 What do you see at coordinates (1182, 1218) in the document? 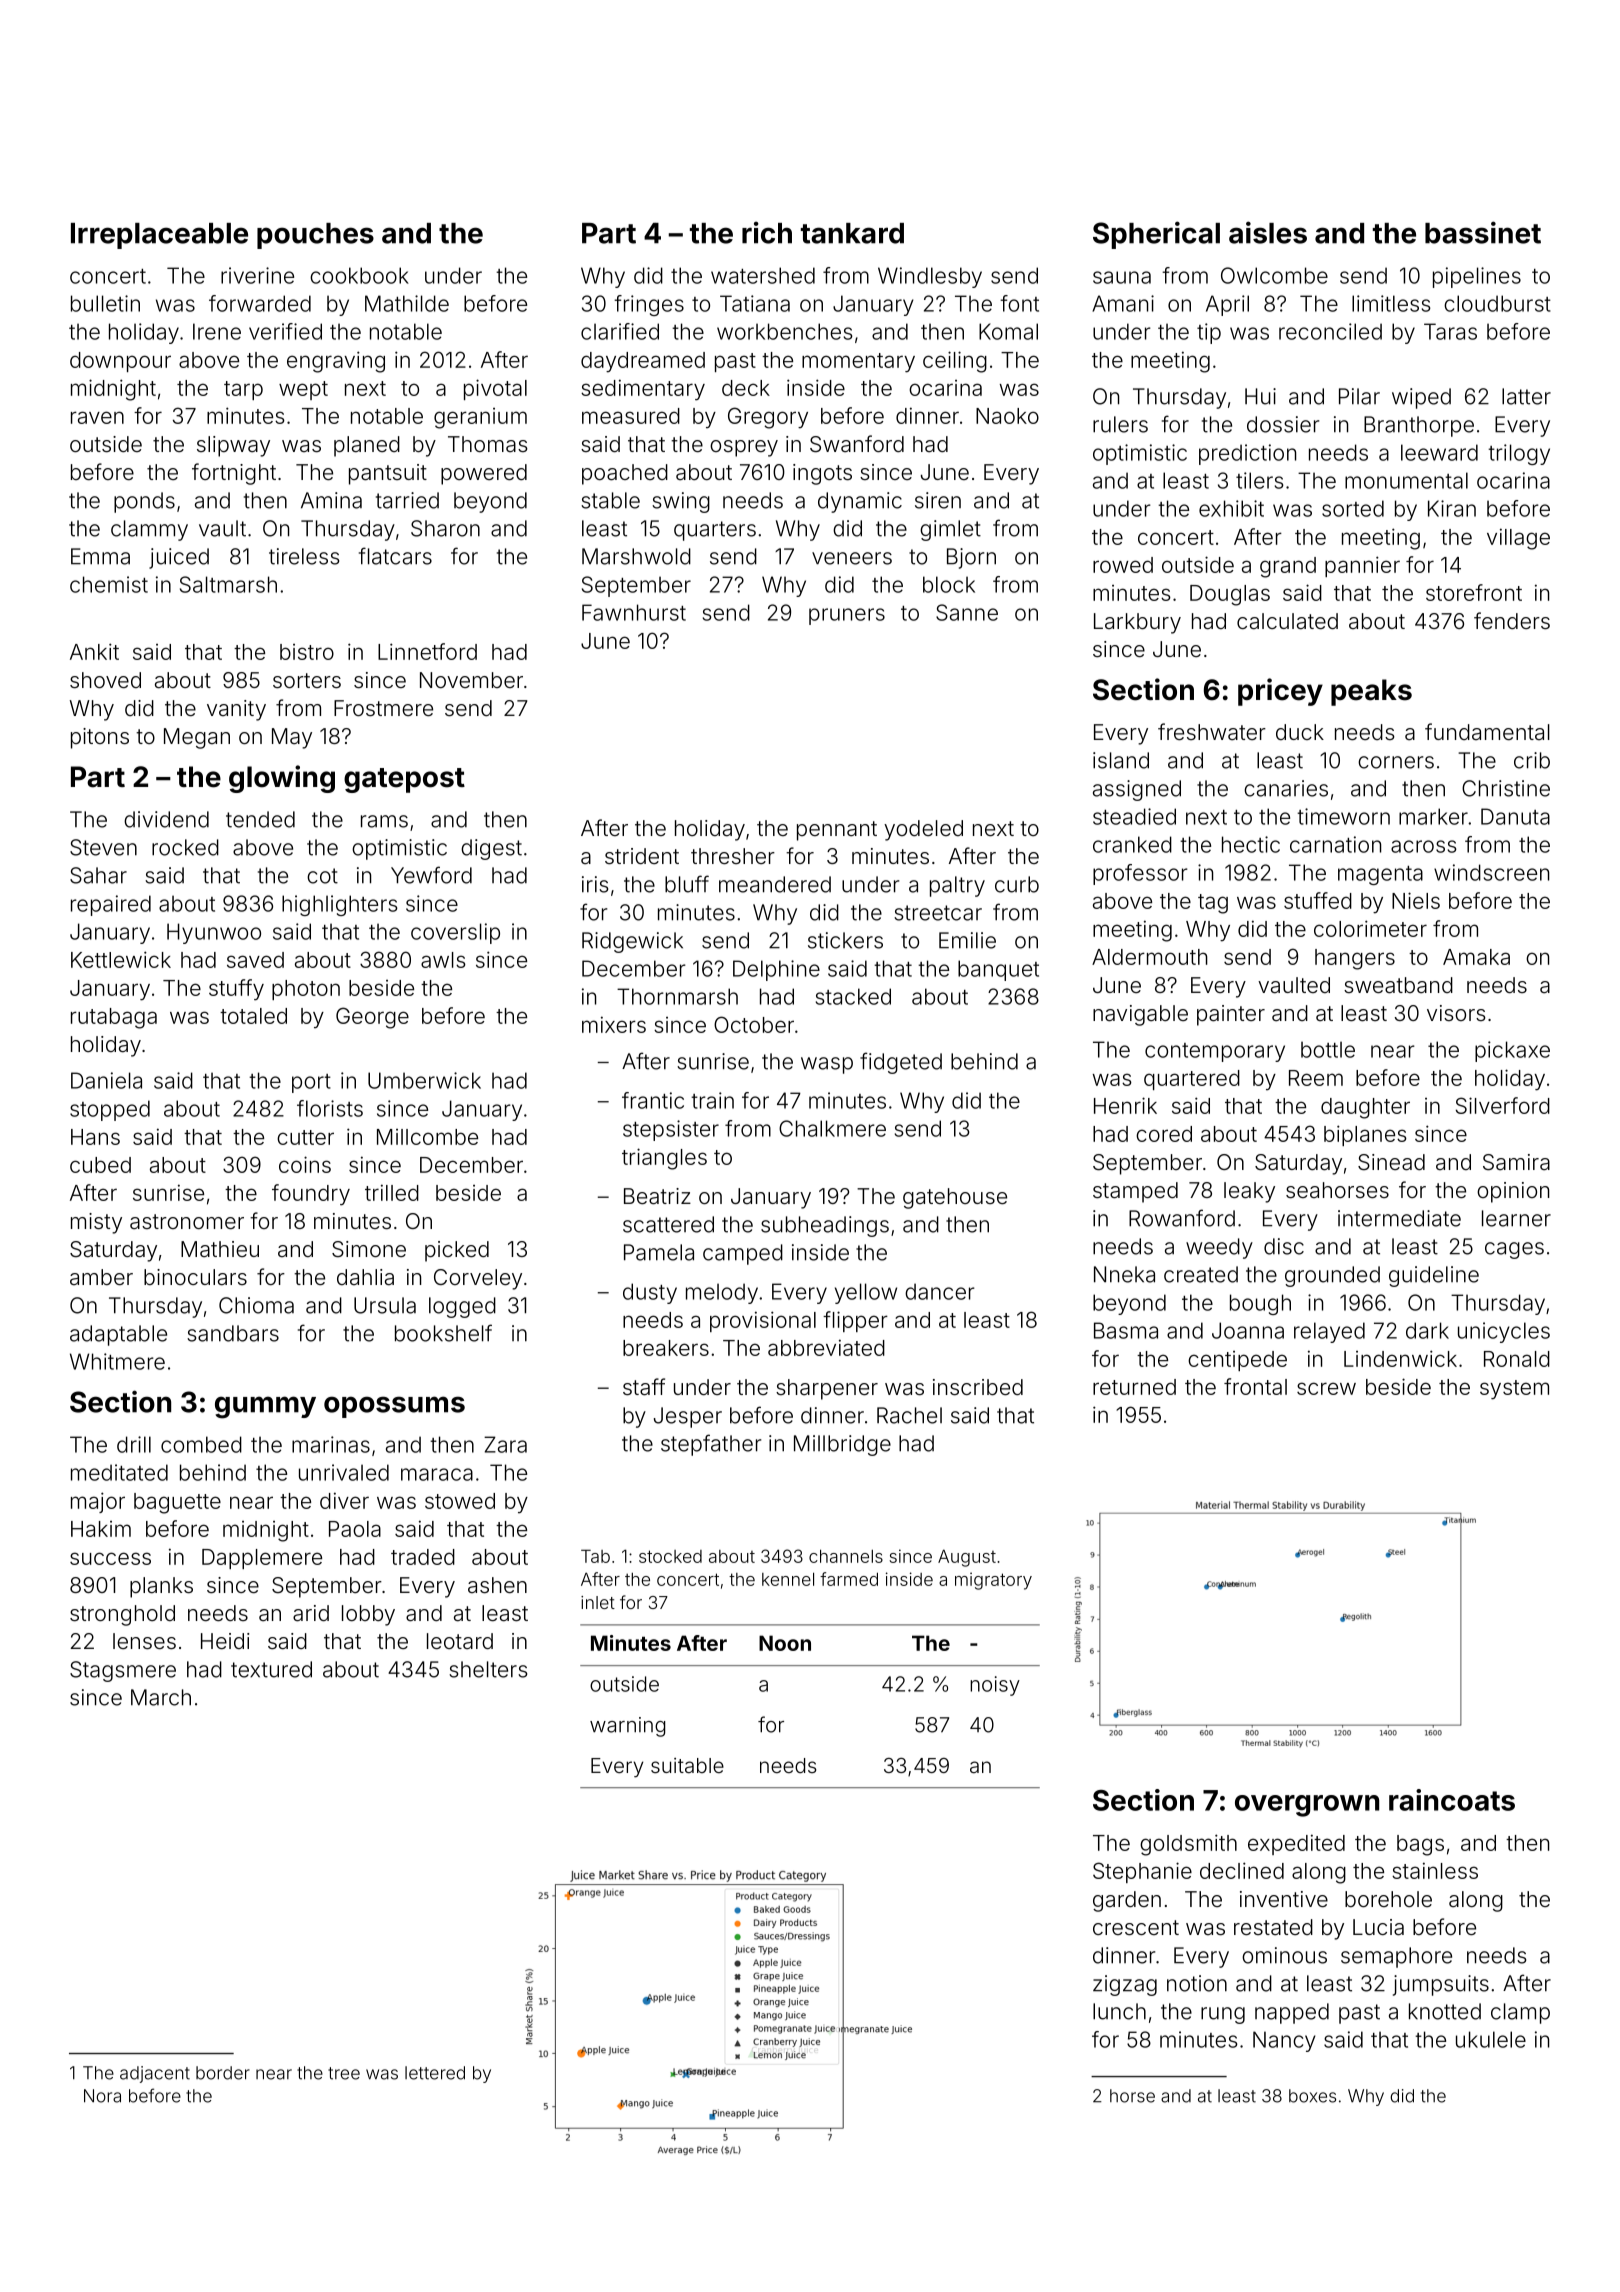
I see `Rowanford` at bounding box center [1182, 1218].
